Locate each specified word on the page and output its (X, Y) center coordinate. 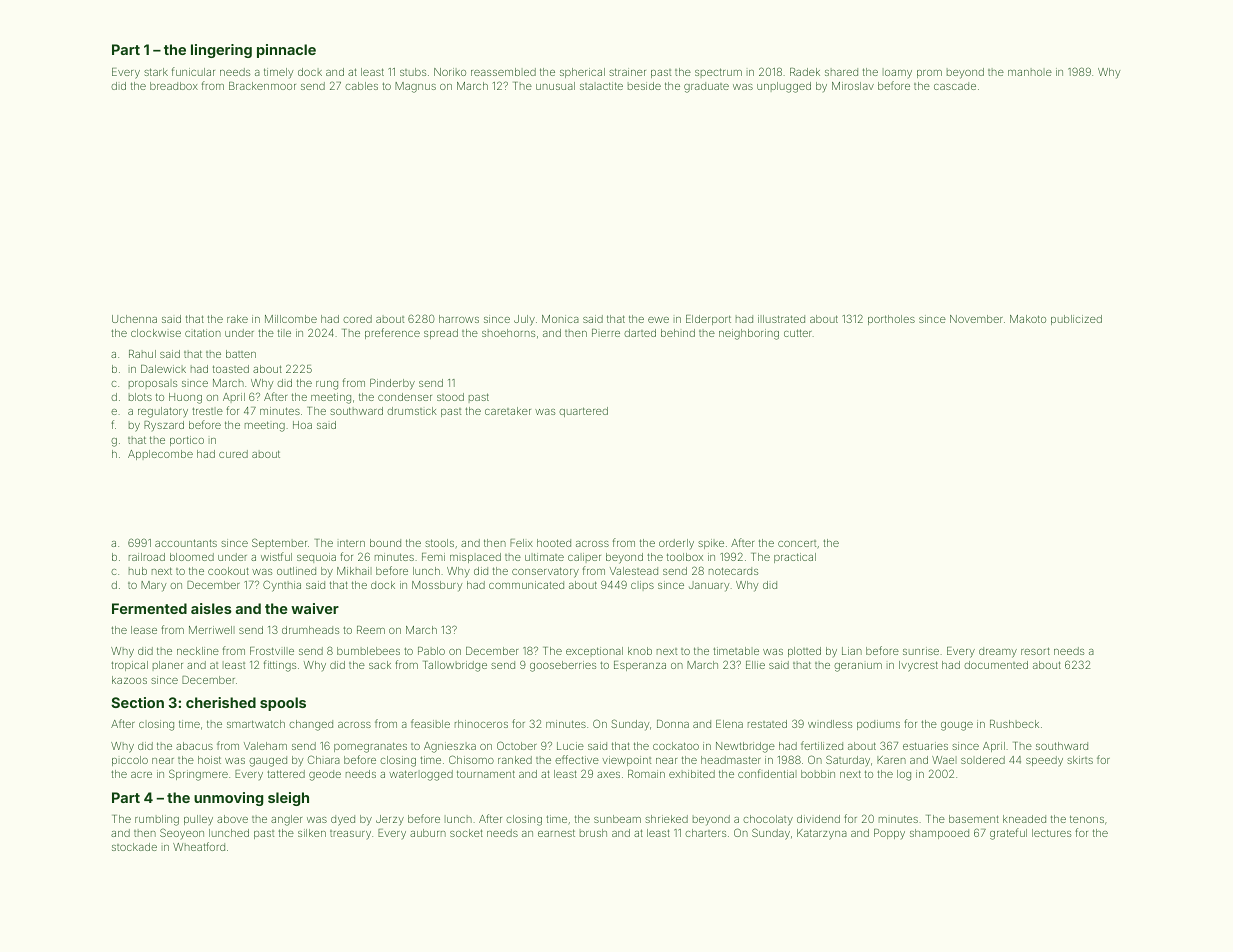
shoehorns (508, 333)
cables (361, 86)
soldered (983, 760)
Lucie (570, 746)
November (976, 319)
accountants (186, 543)
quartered (583, 412)
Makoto (1028, 319)
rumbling (157, 820)
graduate (706, 87)
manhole (1030, 72)
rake (237, 319)
